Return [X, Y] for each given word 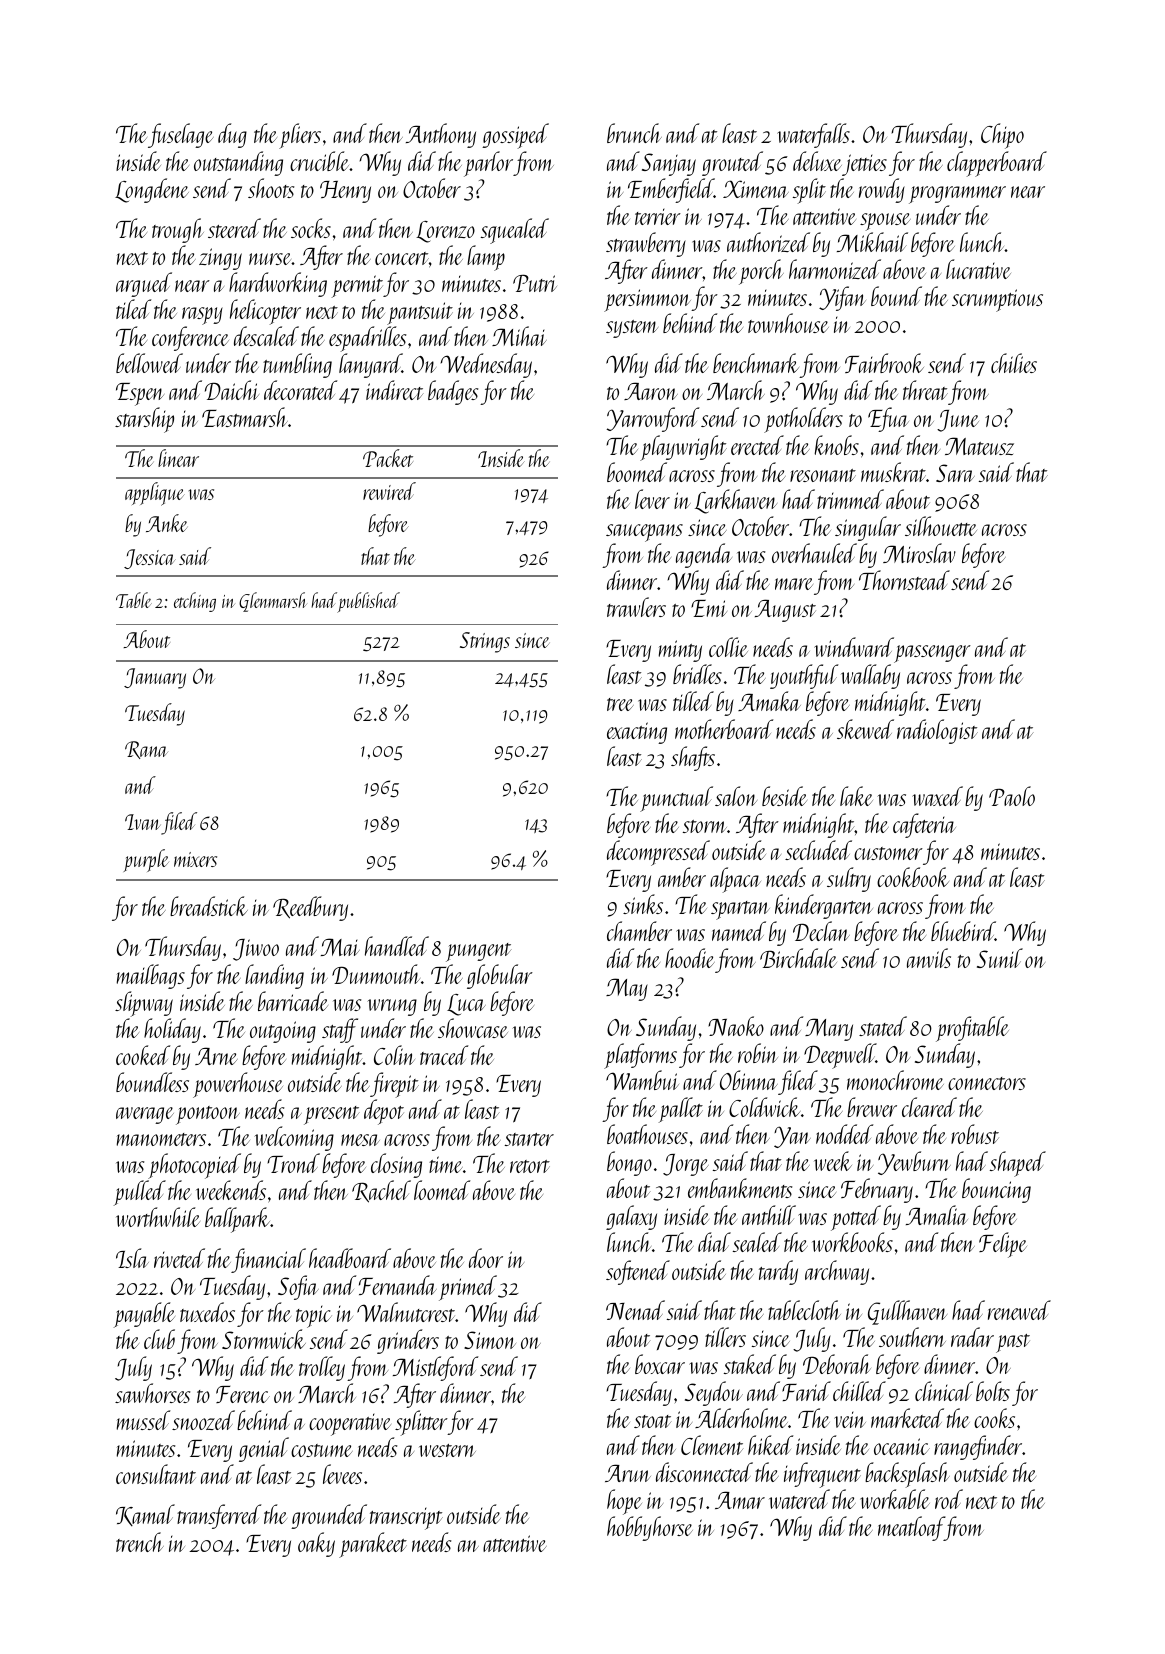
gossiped [515, 136]
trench [140, 1542]
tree [620, 704]
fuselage [181, 135]
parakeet [373, 1545]
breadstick [209, 906]
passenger [932, 655]
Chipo [1002, 136]
